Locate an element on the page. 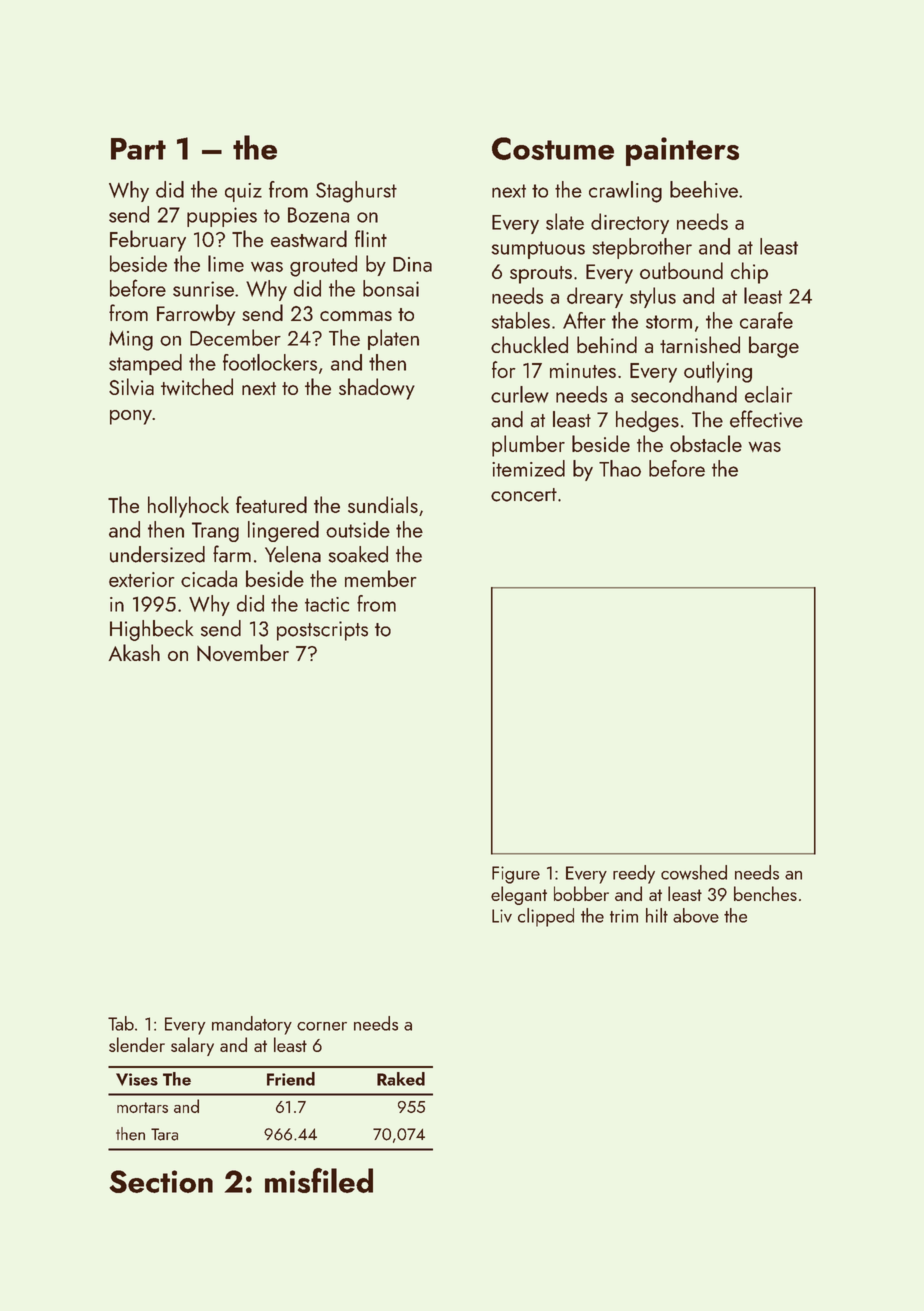  Part is located at coordinates (138, 149).
